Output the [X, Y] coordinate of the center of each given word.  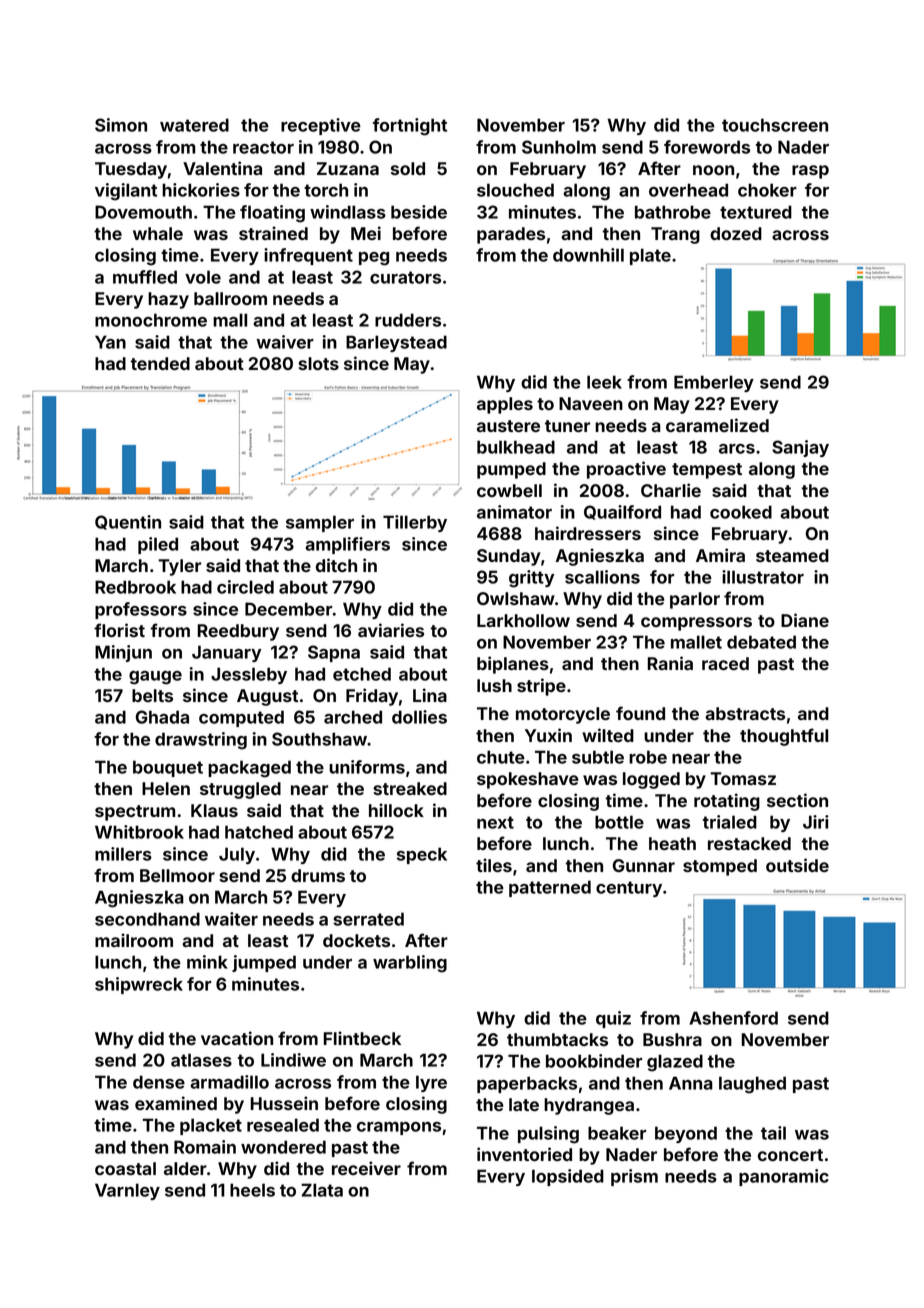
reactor [263, 147]
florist [119, 630]
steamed [792, 555]
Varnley [127, 1191]
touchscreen [775, 125]
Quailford [622, 512]
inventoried [524, 1154]
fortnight [410, 127]
